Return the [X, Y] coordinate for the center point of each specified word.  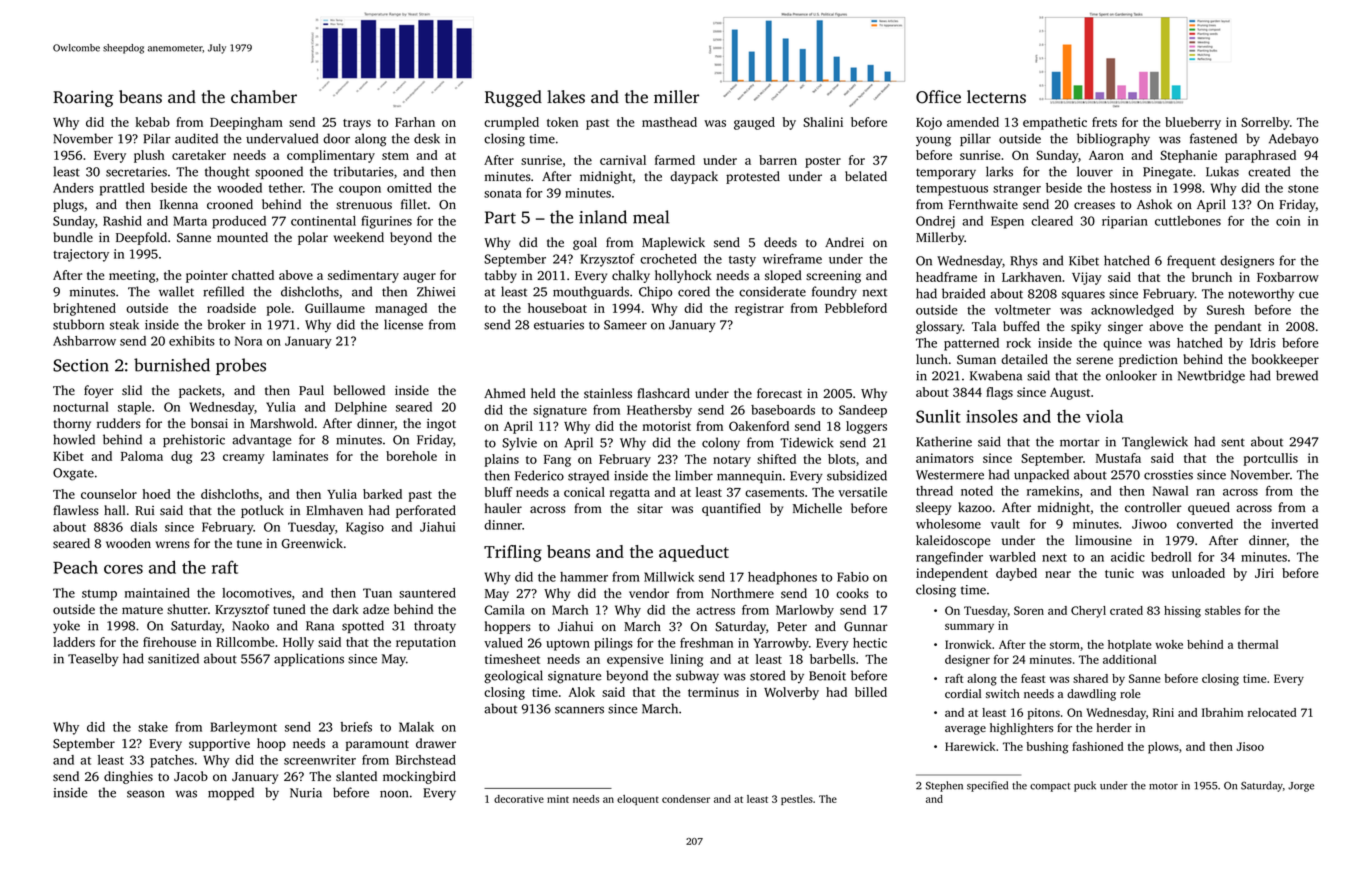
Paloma [142, 456]
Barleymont [243, 728]
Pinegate [1167, 173]
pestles [797, 800]
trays [357, 124]
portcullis [1271, 459]
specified [987, 786]
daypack [694, 177]
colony [721, 444]
